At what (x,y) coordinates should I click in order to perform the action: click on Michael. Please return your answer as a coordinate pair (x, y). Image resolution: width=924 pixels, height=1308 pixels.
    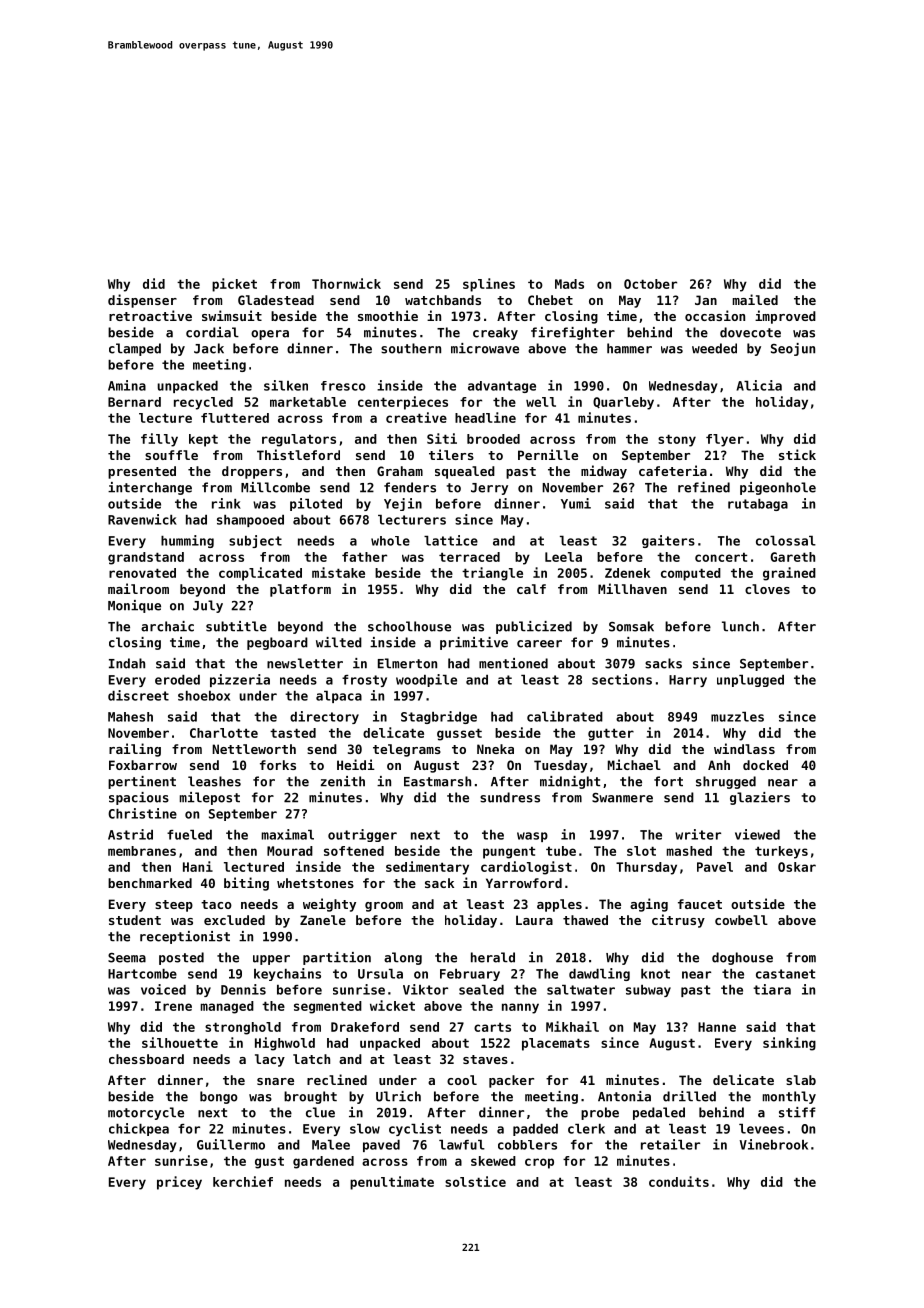
    Looking at the image, I should click on (634, 764).
